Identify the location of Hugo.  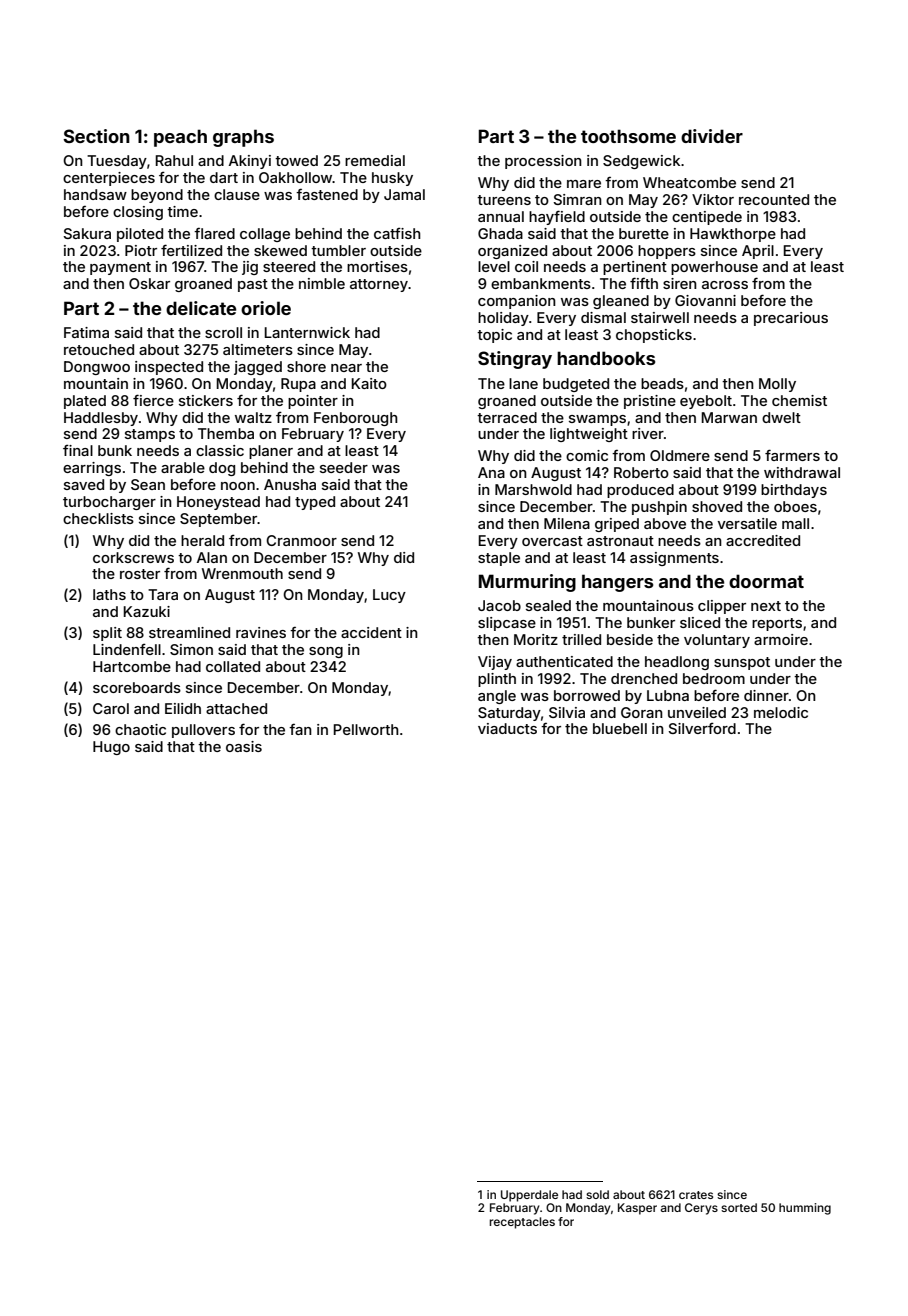
(111, 748).
